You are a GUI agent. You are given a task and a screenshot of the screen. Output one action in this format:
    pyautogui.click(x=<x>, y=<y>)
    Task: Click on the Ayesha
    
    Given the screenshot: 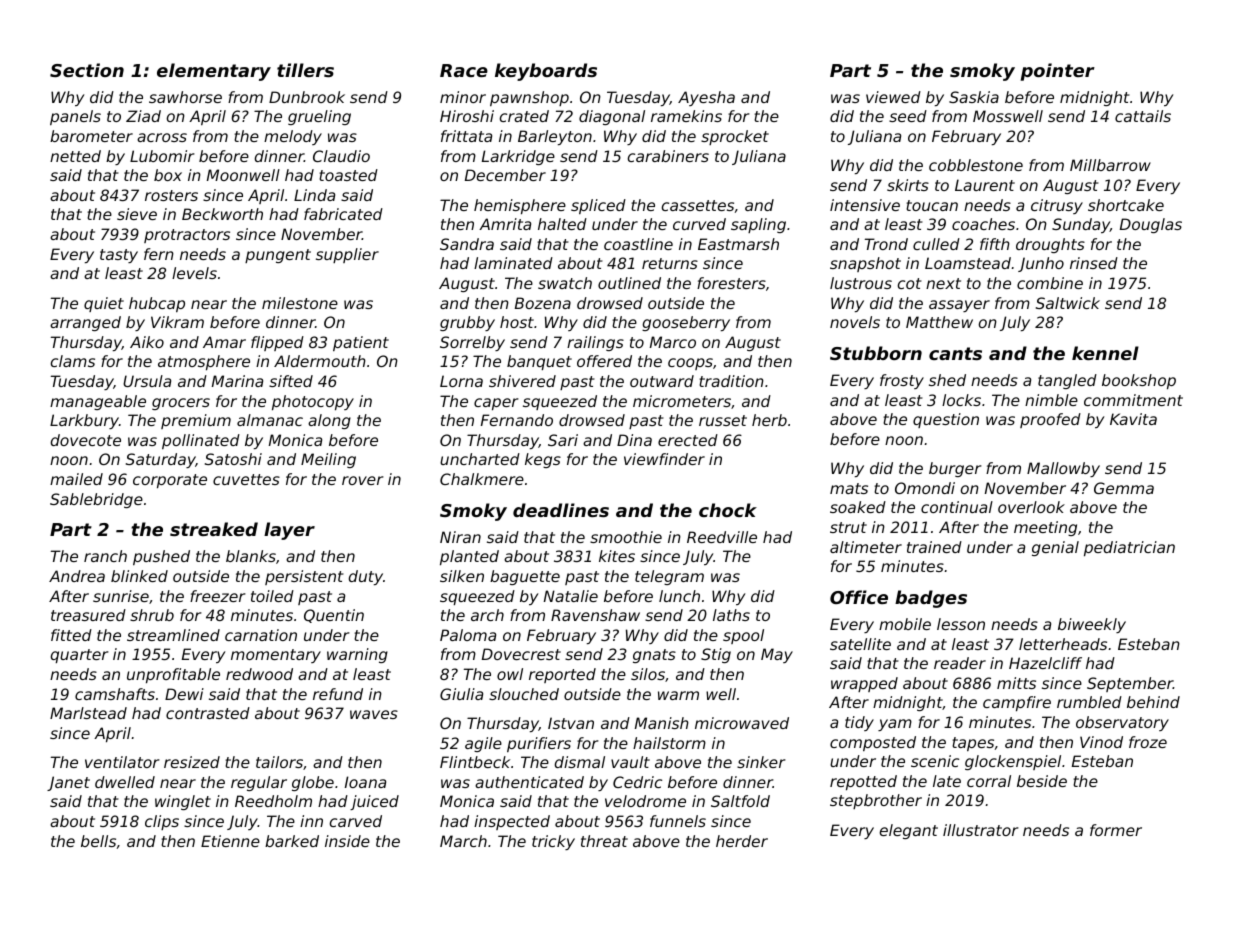 What is the action you would take?
    pyautogui.click(x=706, y=98)
